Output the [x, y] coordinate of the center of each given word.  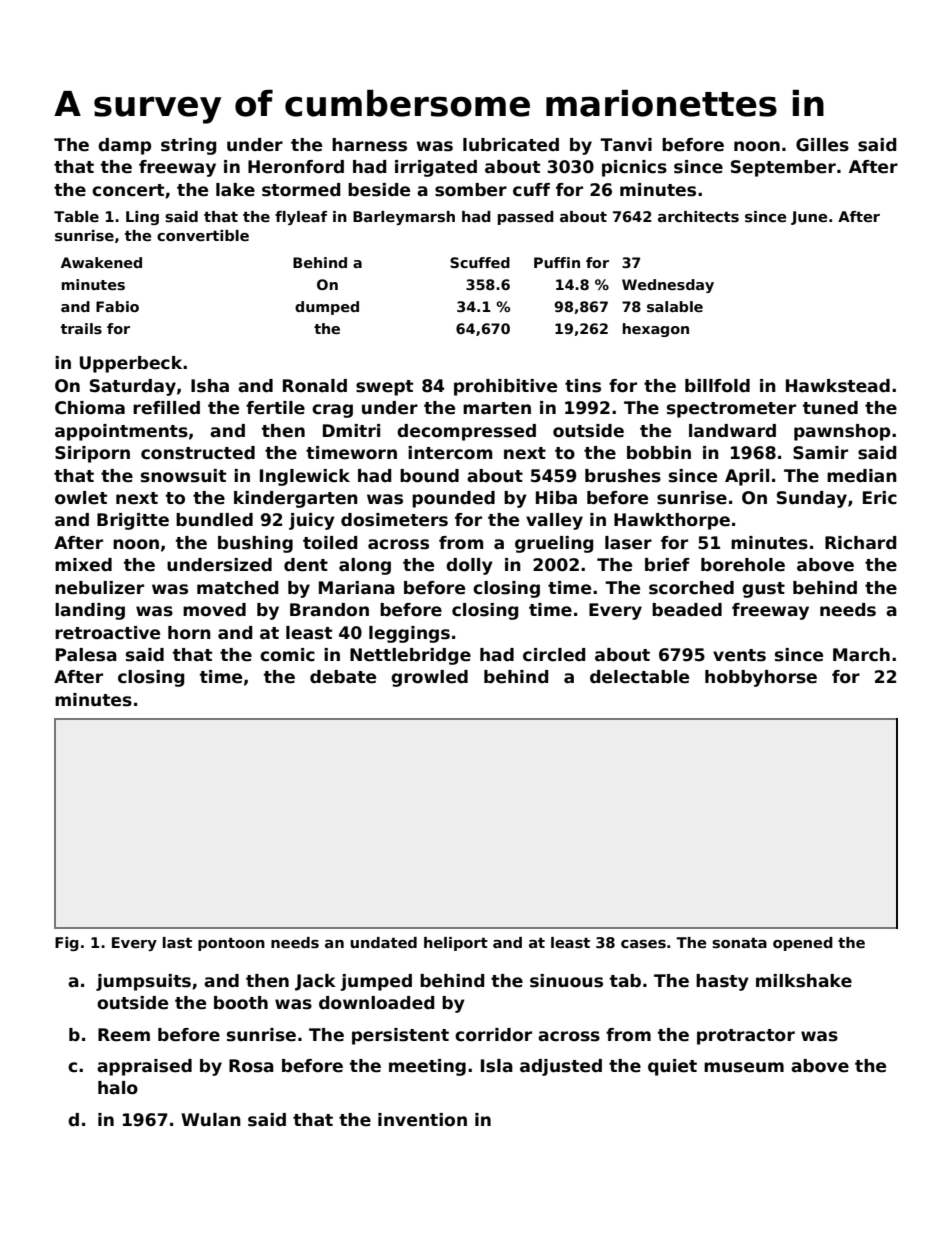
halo [118, 1088]
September [783, 168]
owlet [81, 498]
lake [235, 190]
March [861, 655]
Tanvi [626, 145]
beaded [687, 610]
